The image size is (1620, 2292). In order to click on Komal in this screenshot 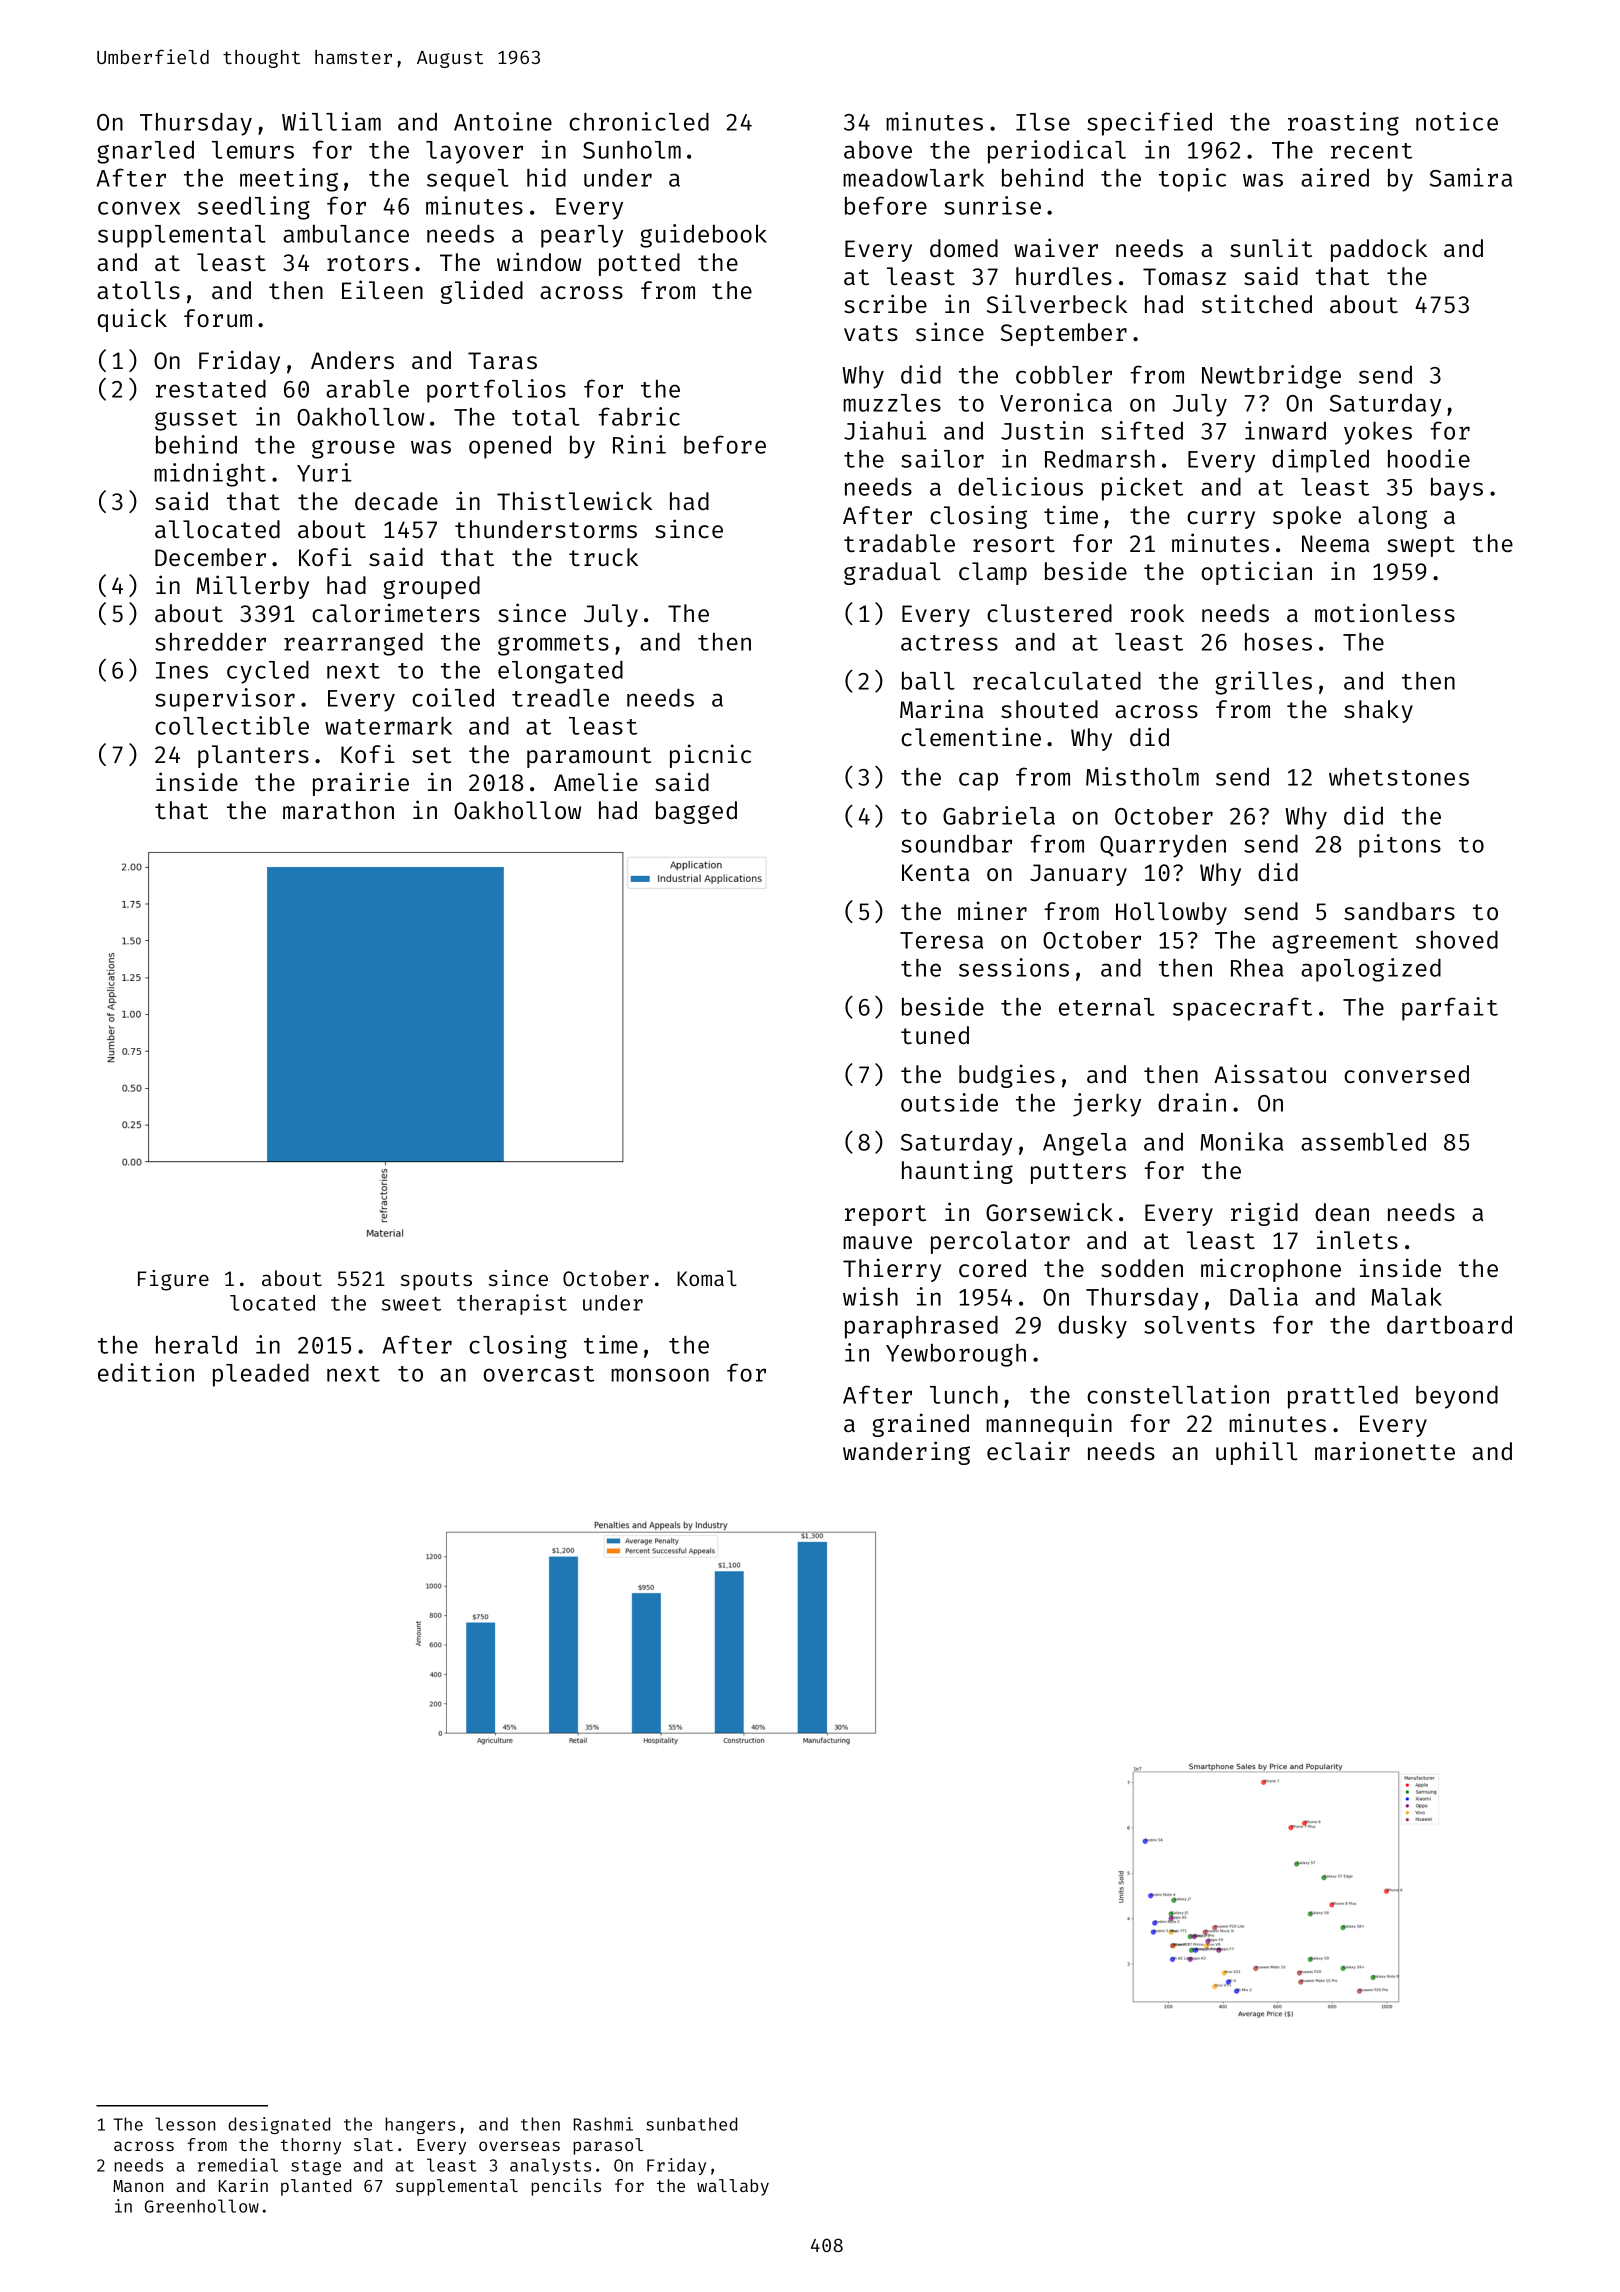, I will do `click(707, 1278)`.
